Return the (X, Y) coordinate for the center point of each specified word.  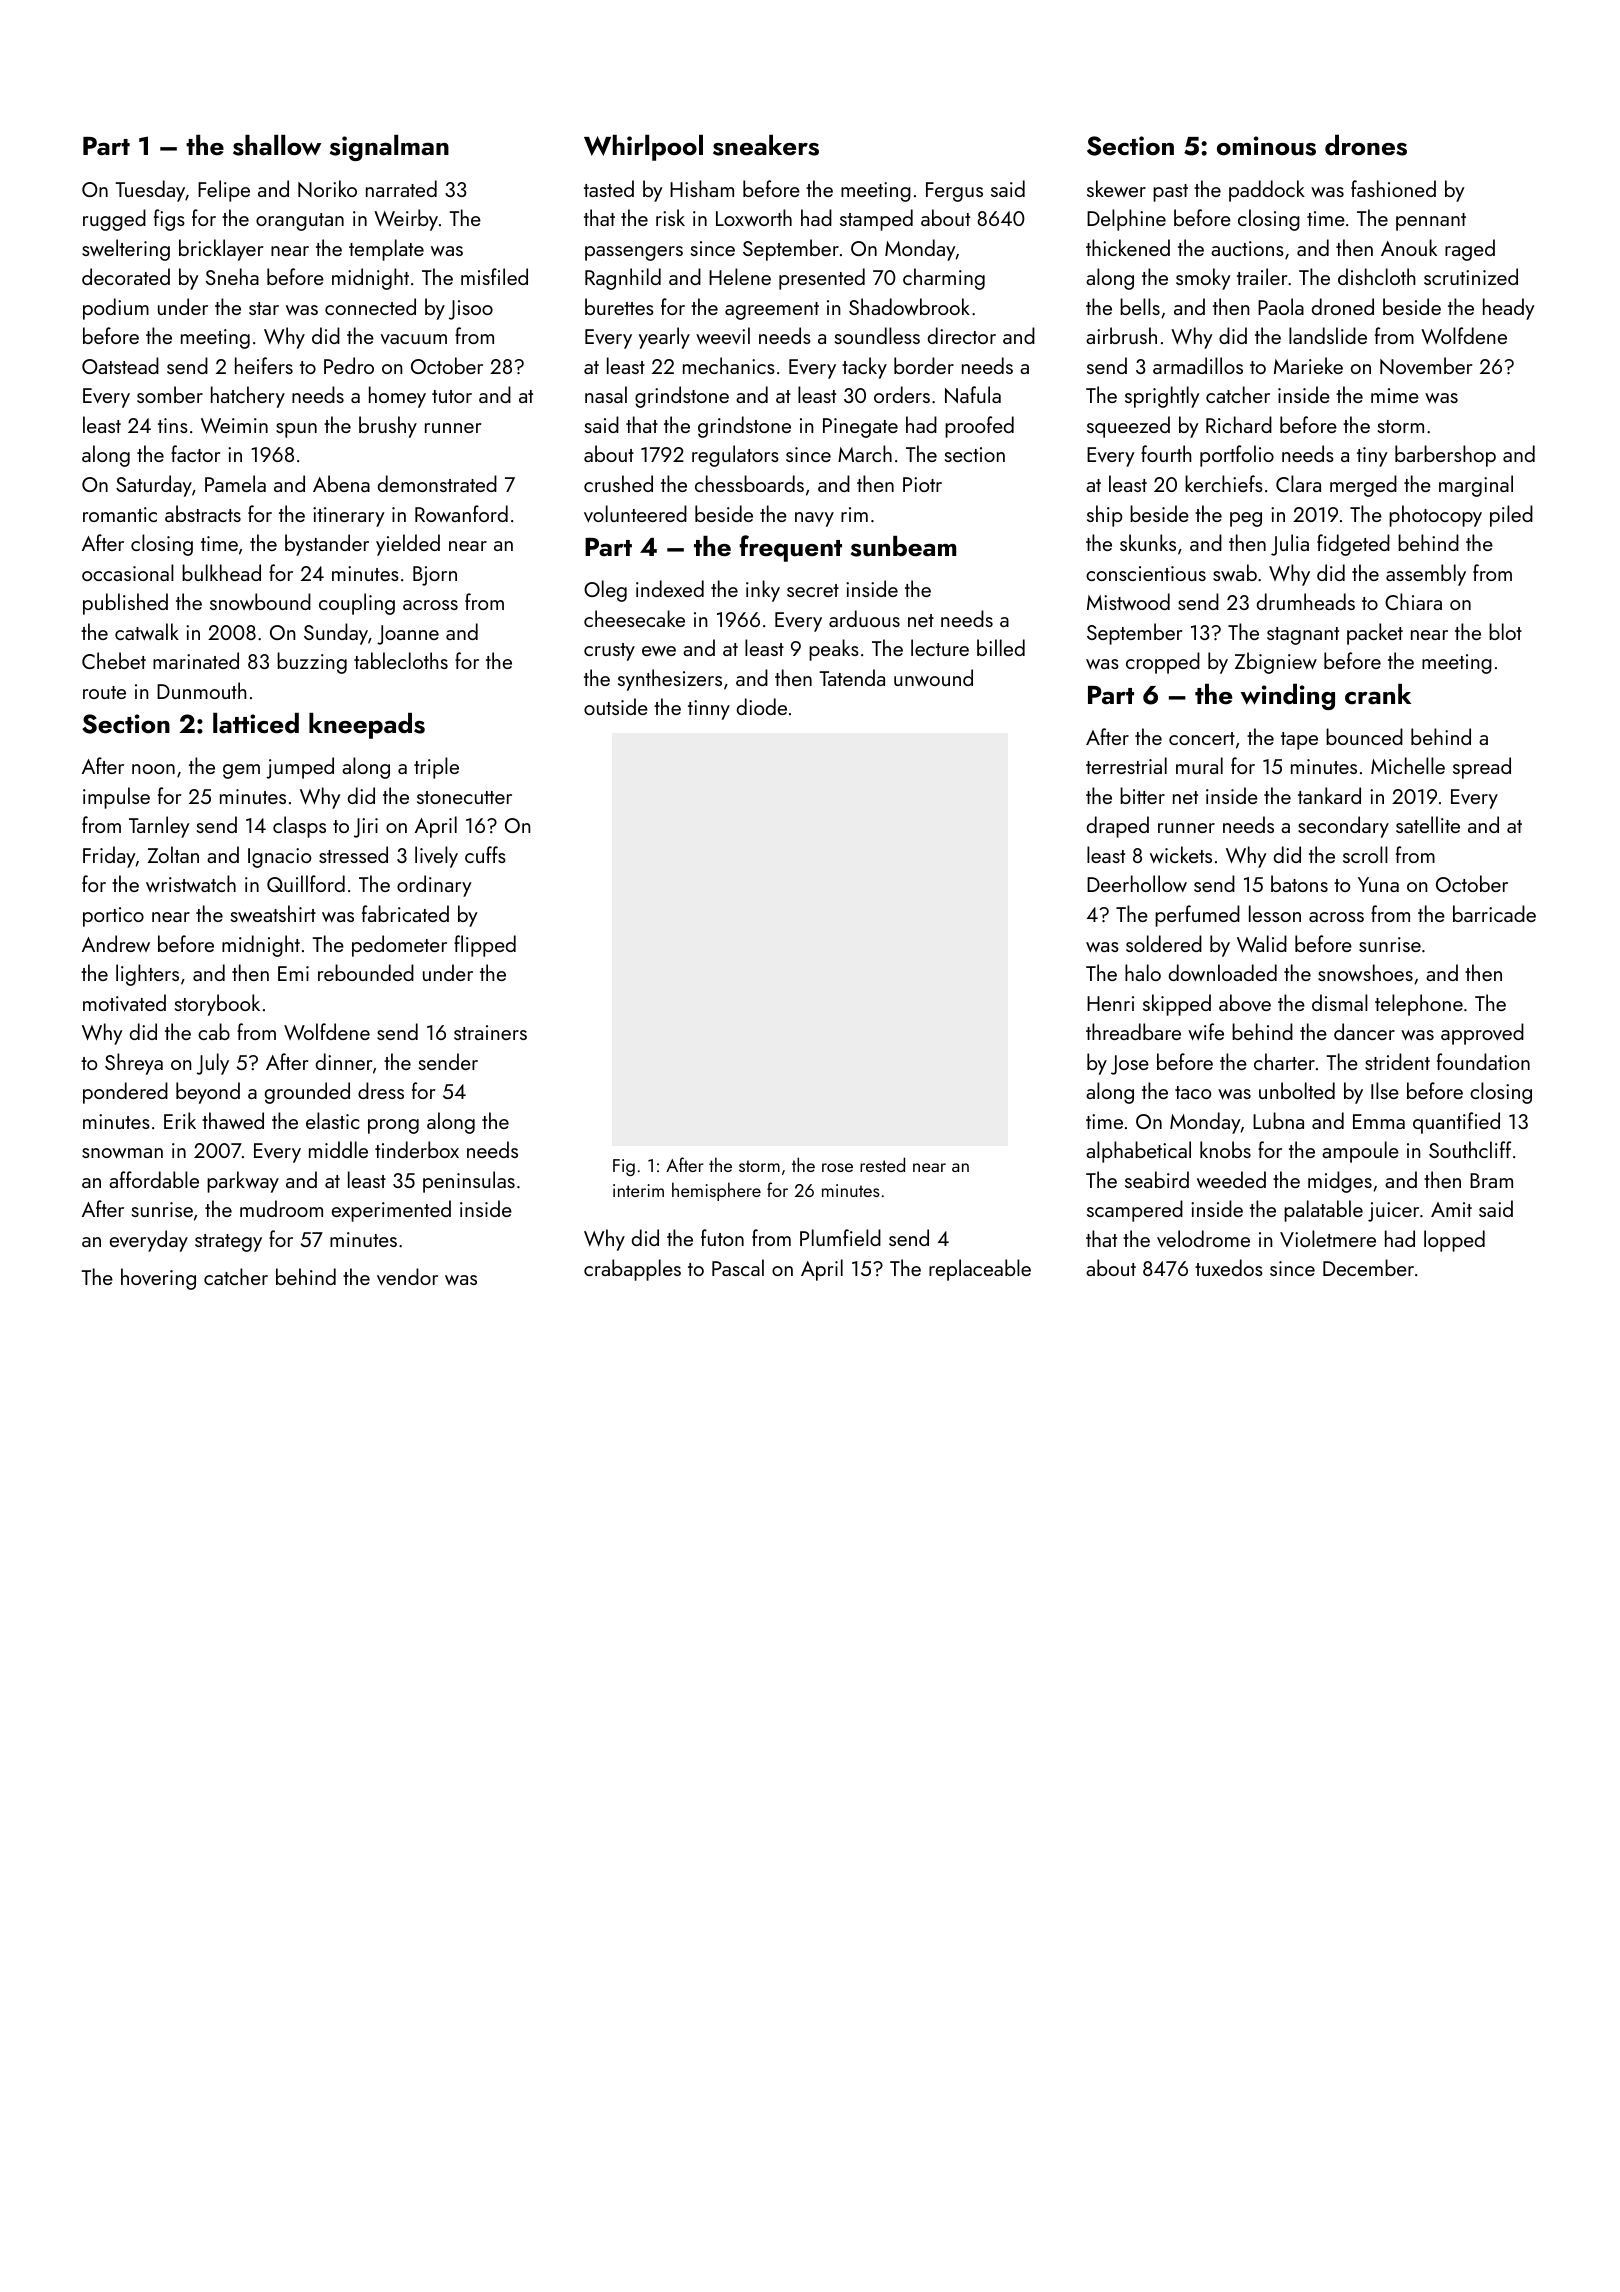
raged (1470, 250)
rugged (114, 220)
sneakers (766, 145)
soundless (877, 335)
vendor (407, 1276)
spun (296, 430)
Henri (1110, 1003)
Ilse (1385, 1090)
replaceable (980, 1270)
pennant (1431, 222)
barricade (1494, 913)
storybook (217, 1005)
